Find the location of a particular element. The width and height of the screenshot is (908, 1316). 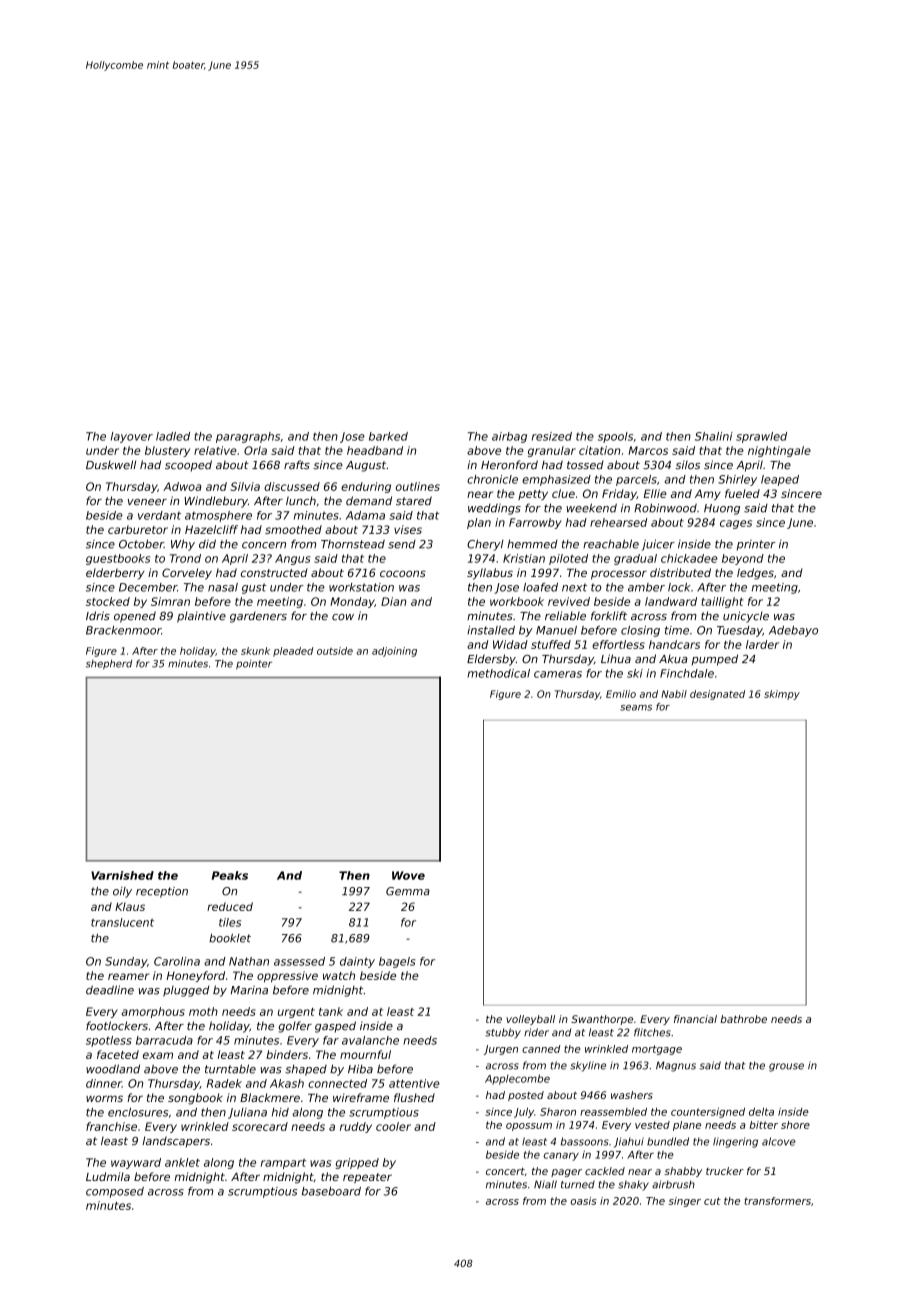

barracuda is located at coordinates (164, 1040).
